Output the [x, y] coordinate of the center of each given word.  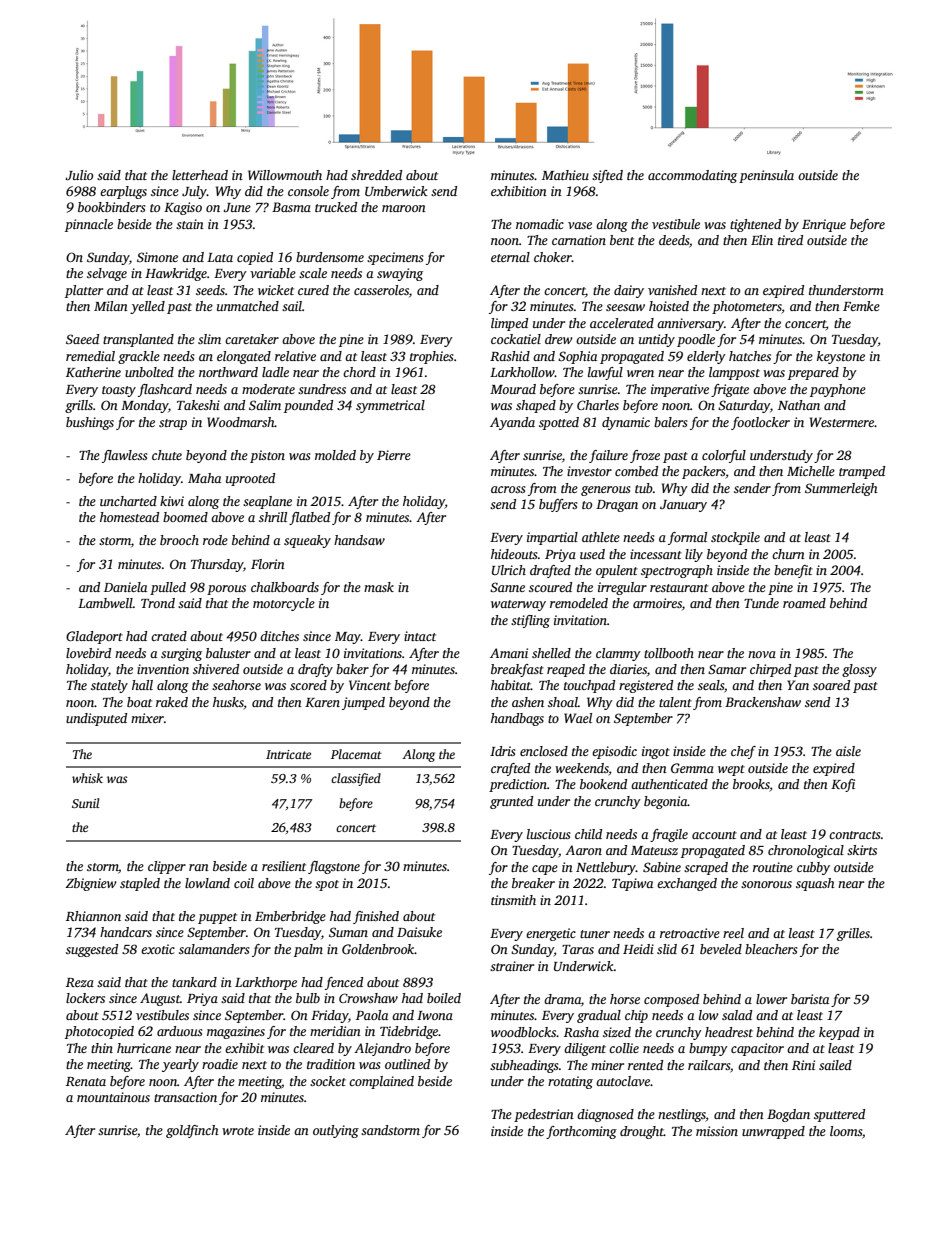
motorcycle [284, 604]
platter [84, 291]
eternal [510, 257]
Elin [762, 240]
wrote [238, 1131]
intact [420, 636]
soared [831, 685]
